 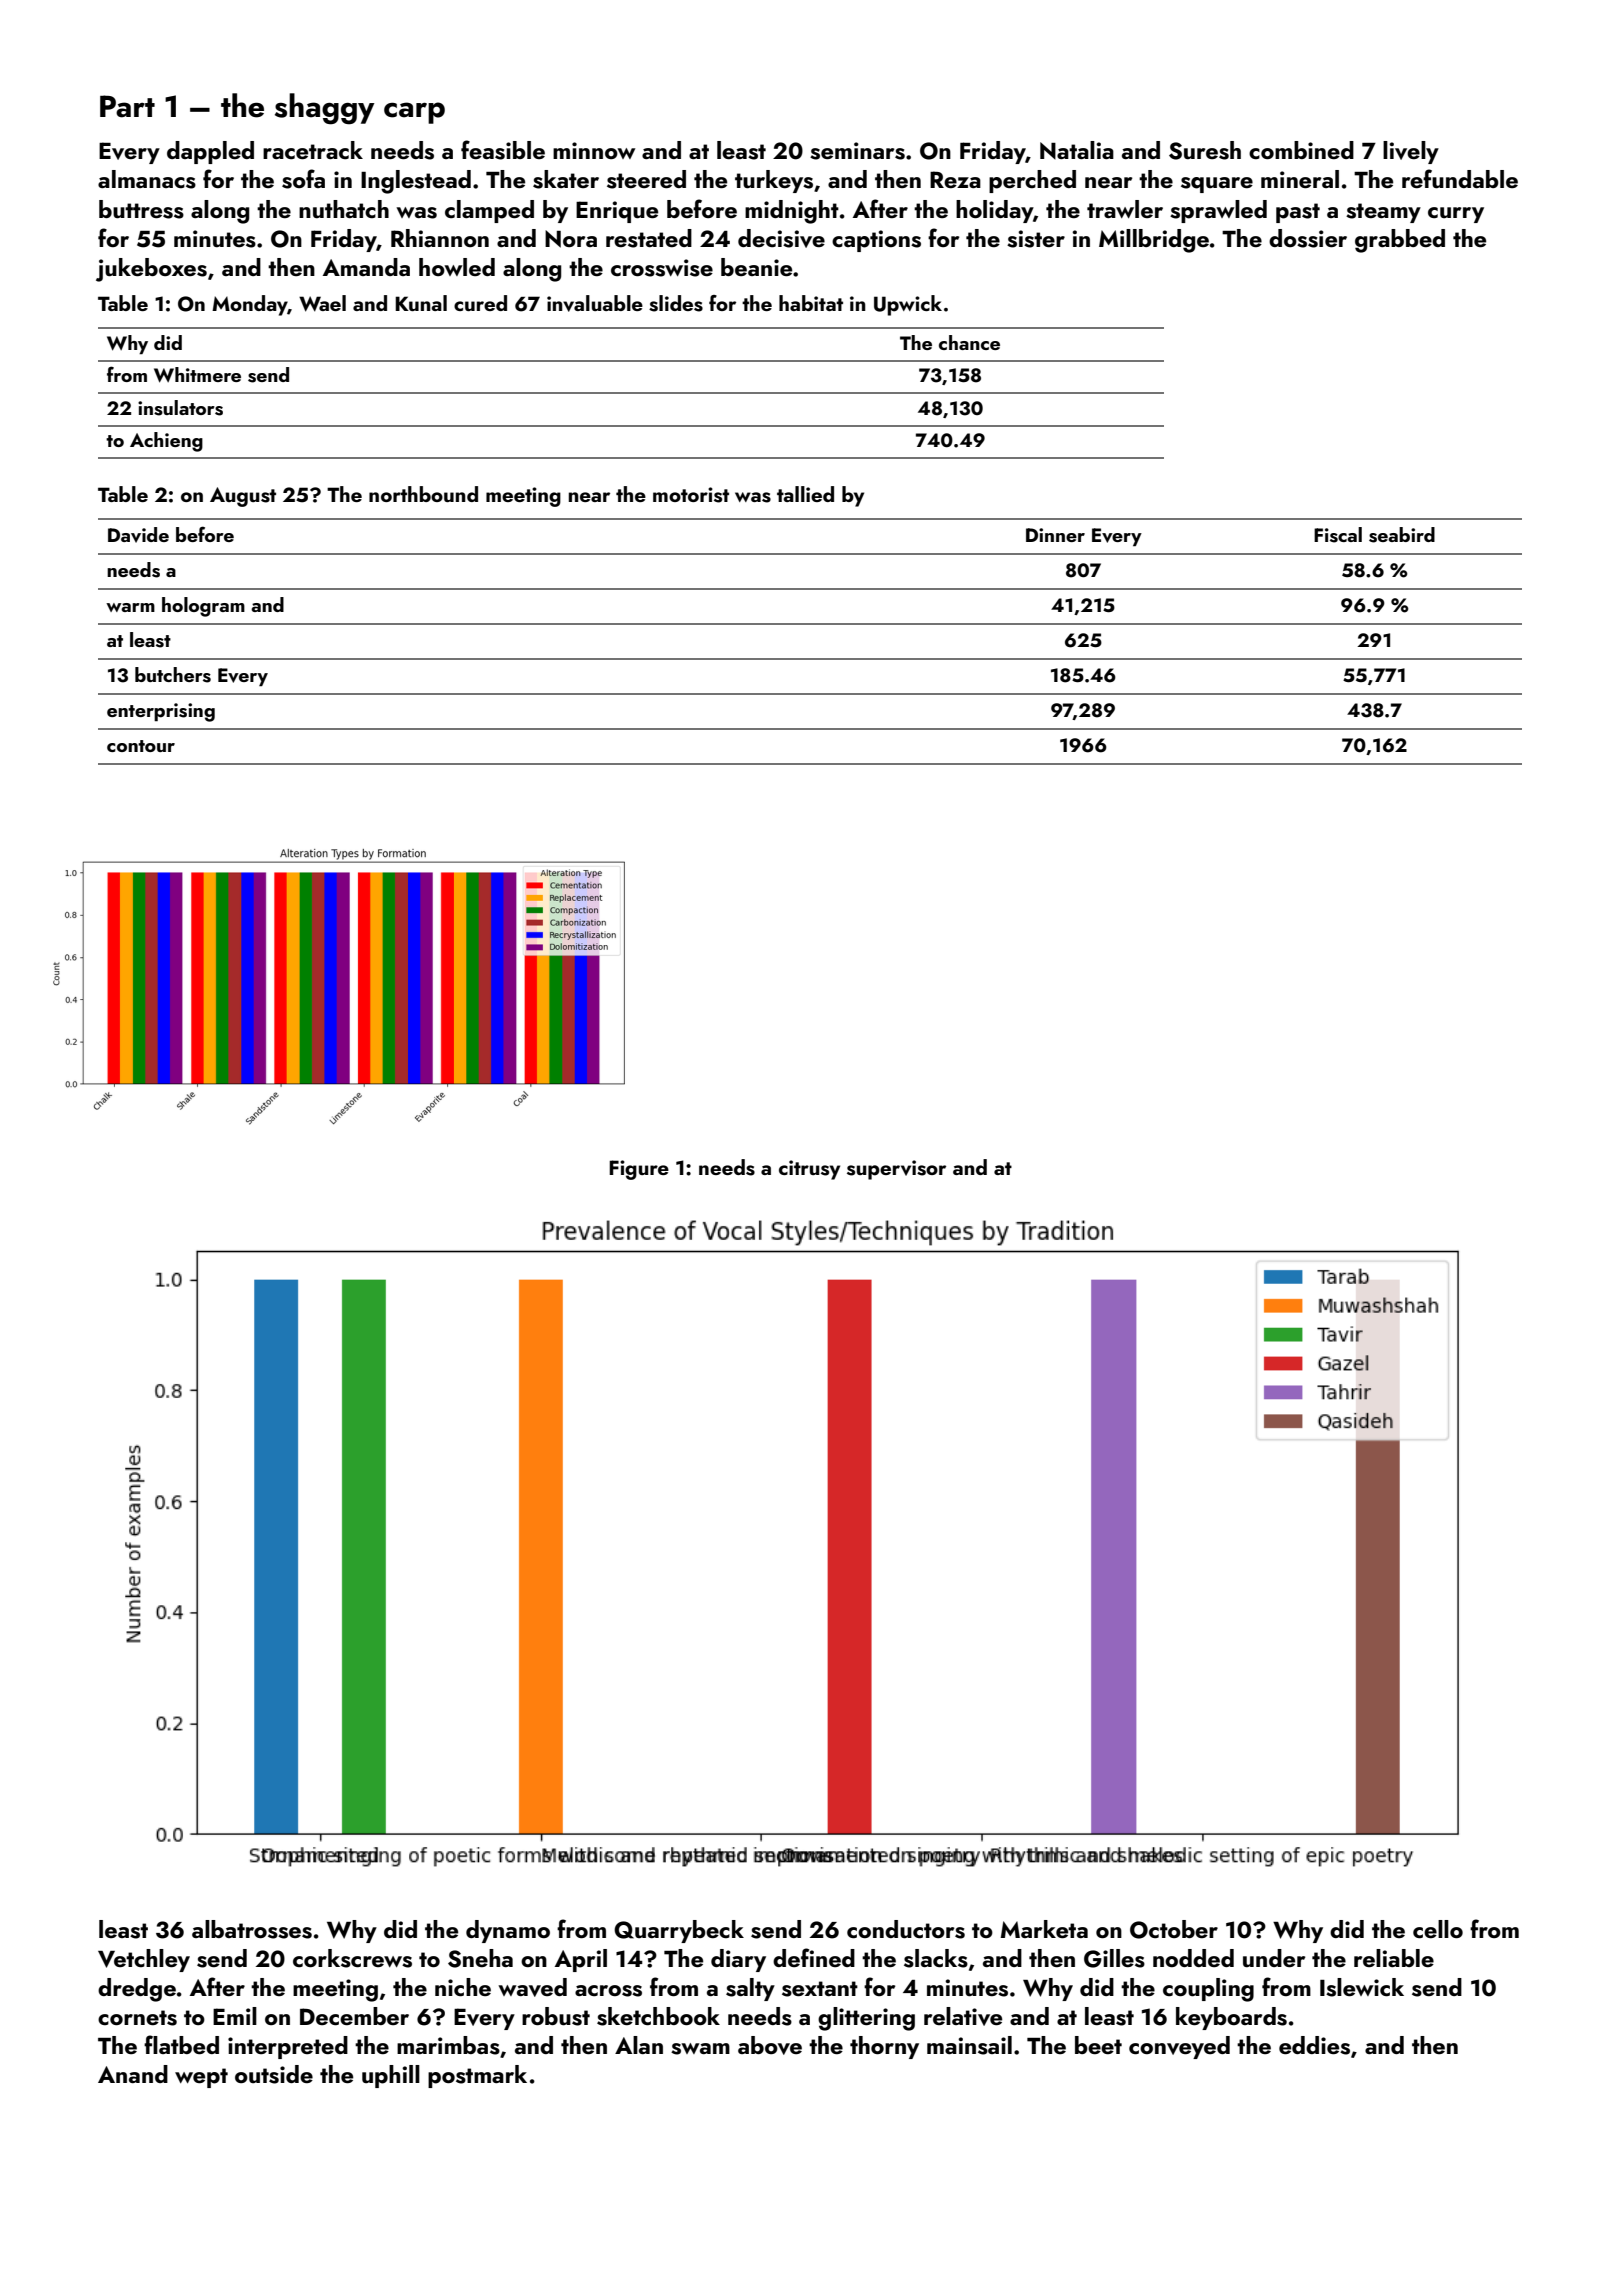 What do you see at coordinates (1438, 1929) in the document?
I see `cello` at bounding box center [1438, 1929].
